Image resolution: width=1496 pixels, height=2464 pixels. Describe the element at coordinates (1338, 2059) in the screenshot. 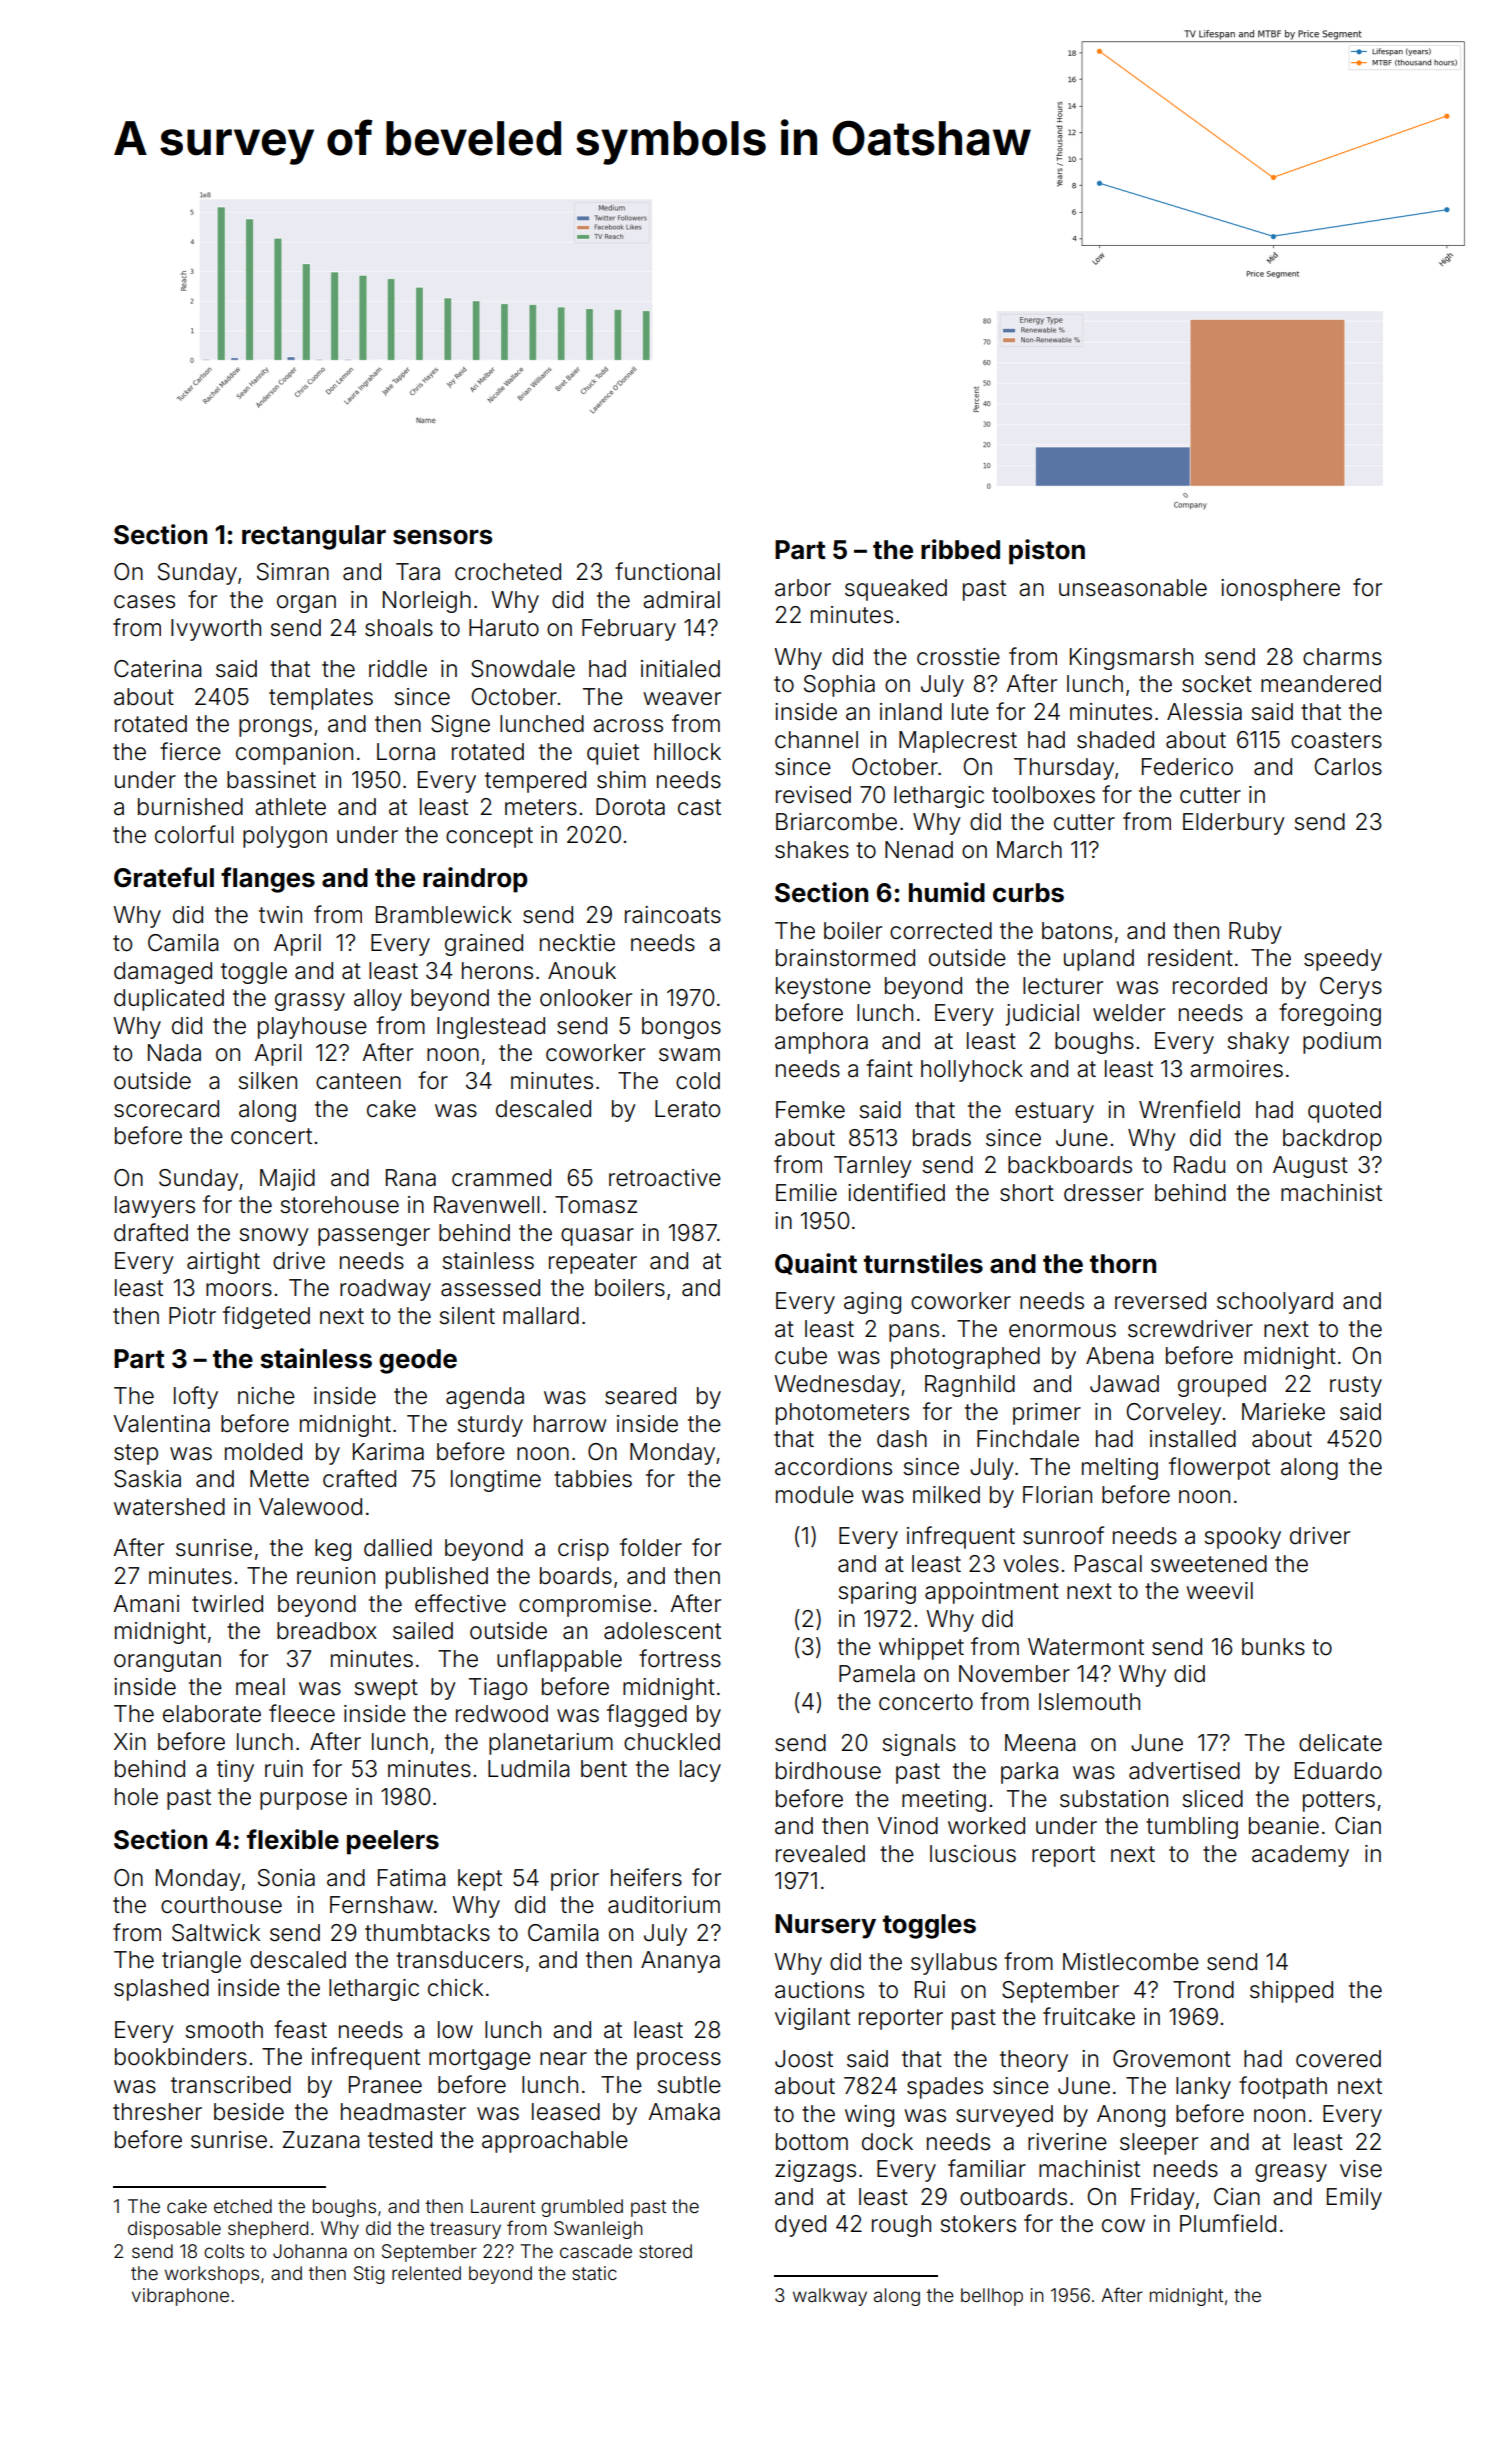

I see `covered` at that location.
